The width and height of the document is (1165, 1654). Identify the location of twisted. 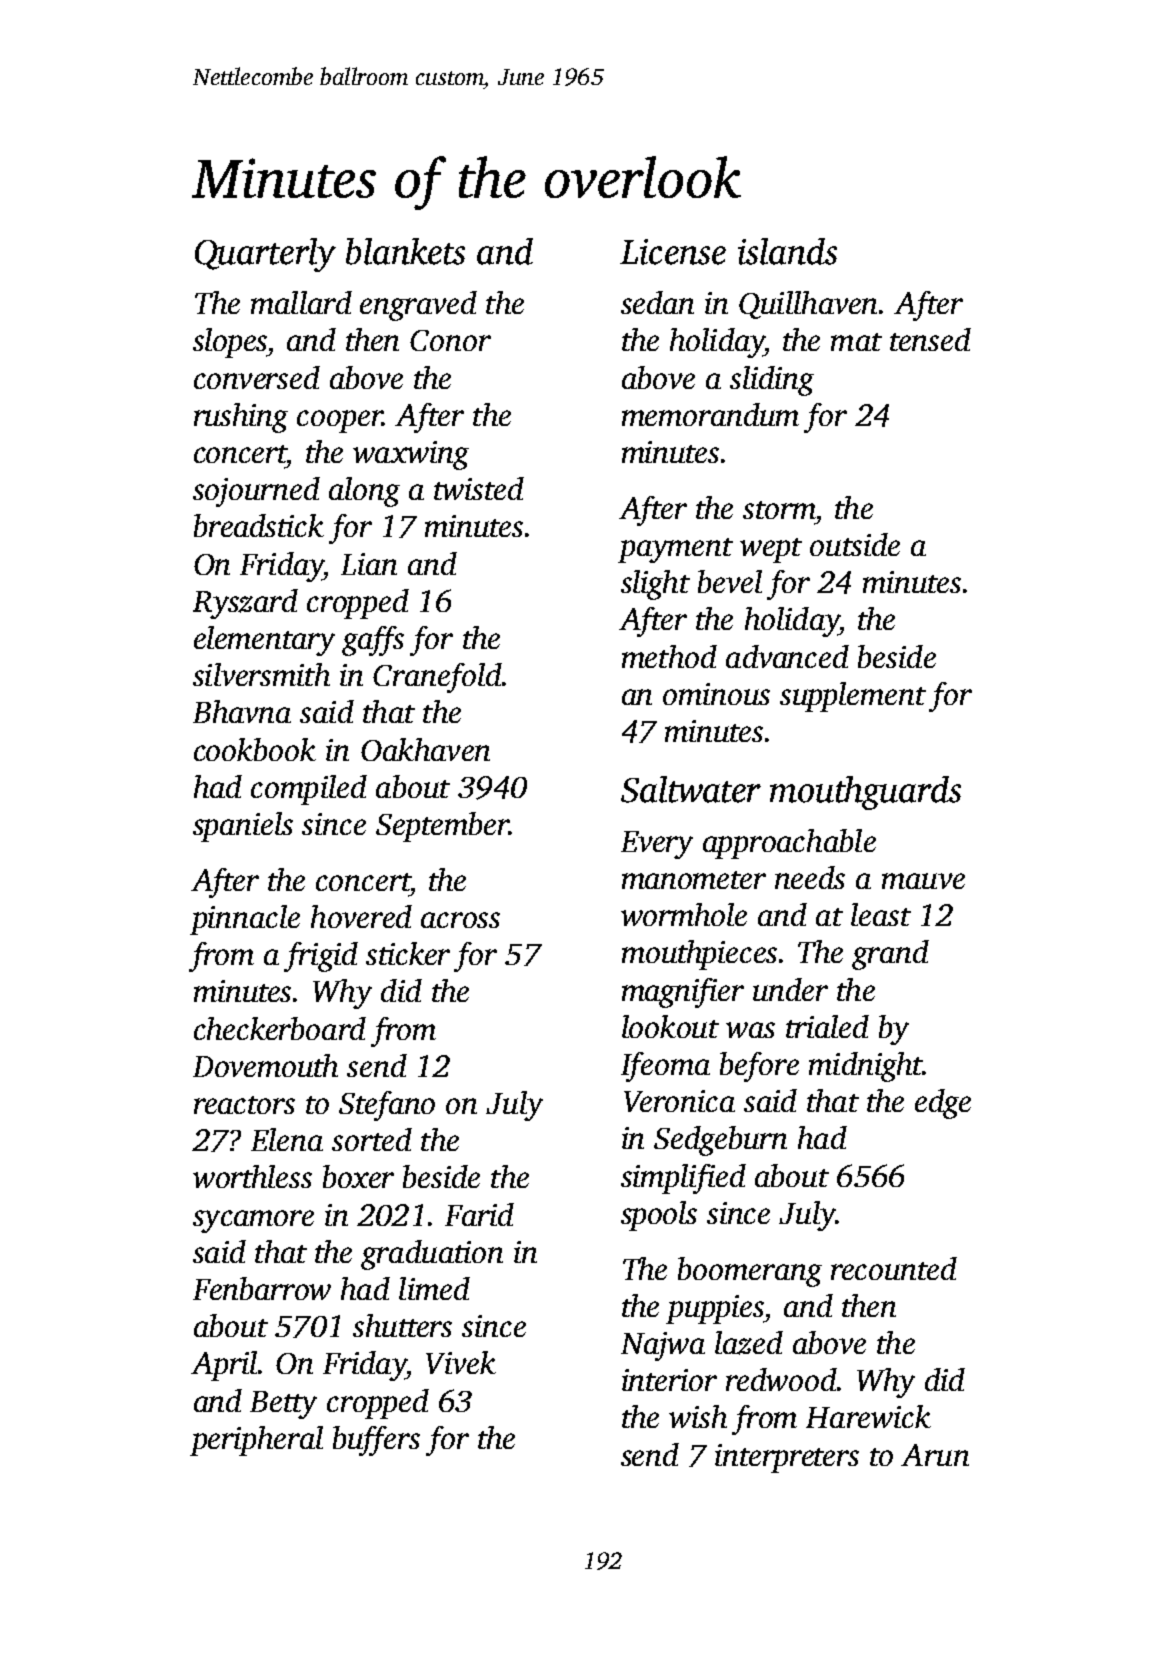
(479, 488).
